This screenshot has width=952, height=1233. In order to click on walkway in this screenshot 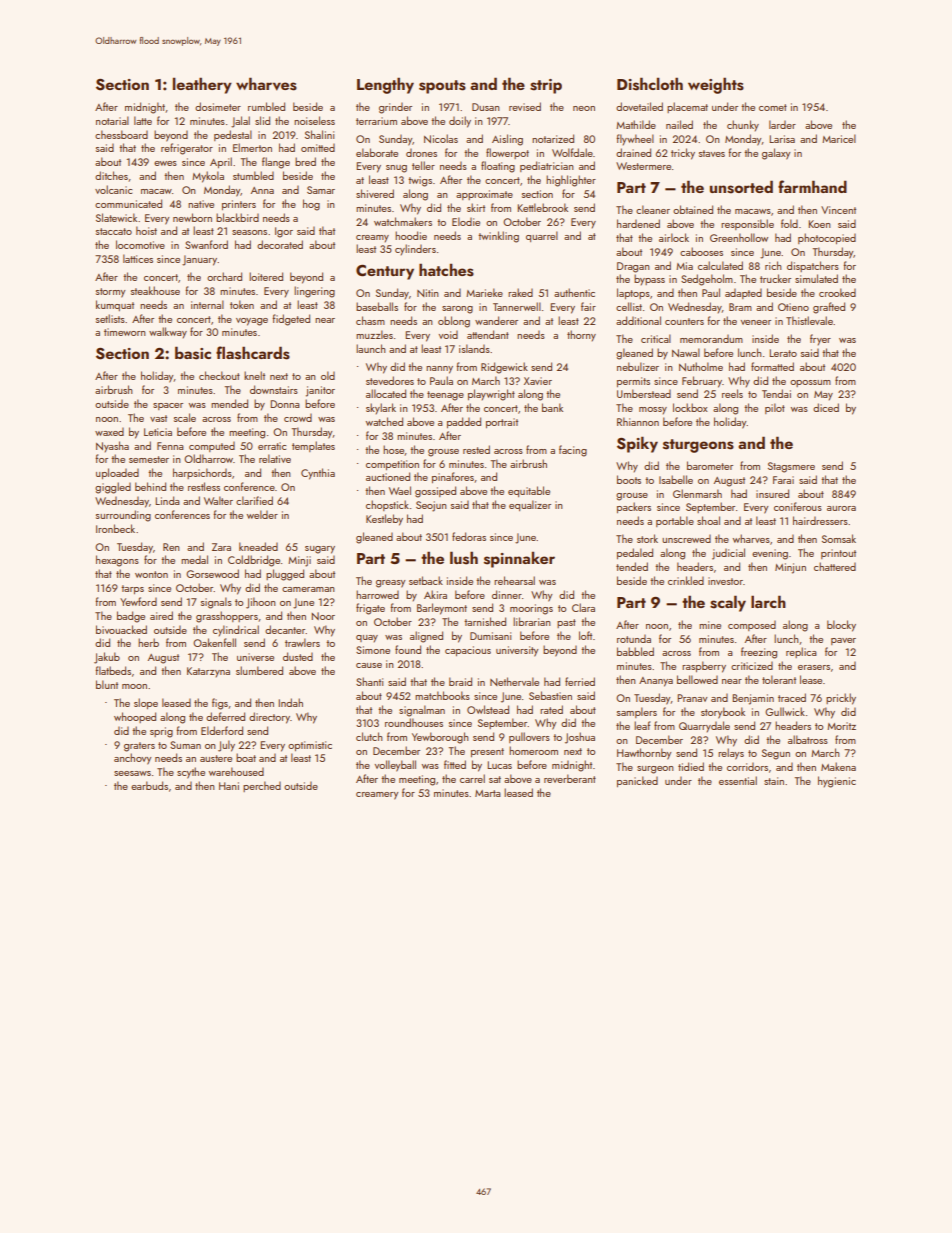, I will do `click(168, 332)`.
